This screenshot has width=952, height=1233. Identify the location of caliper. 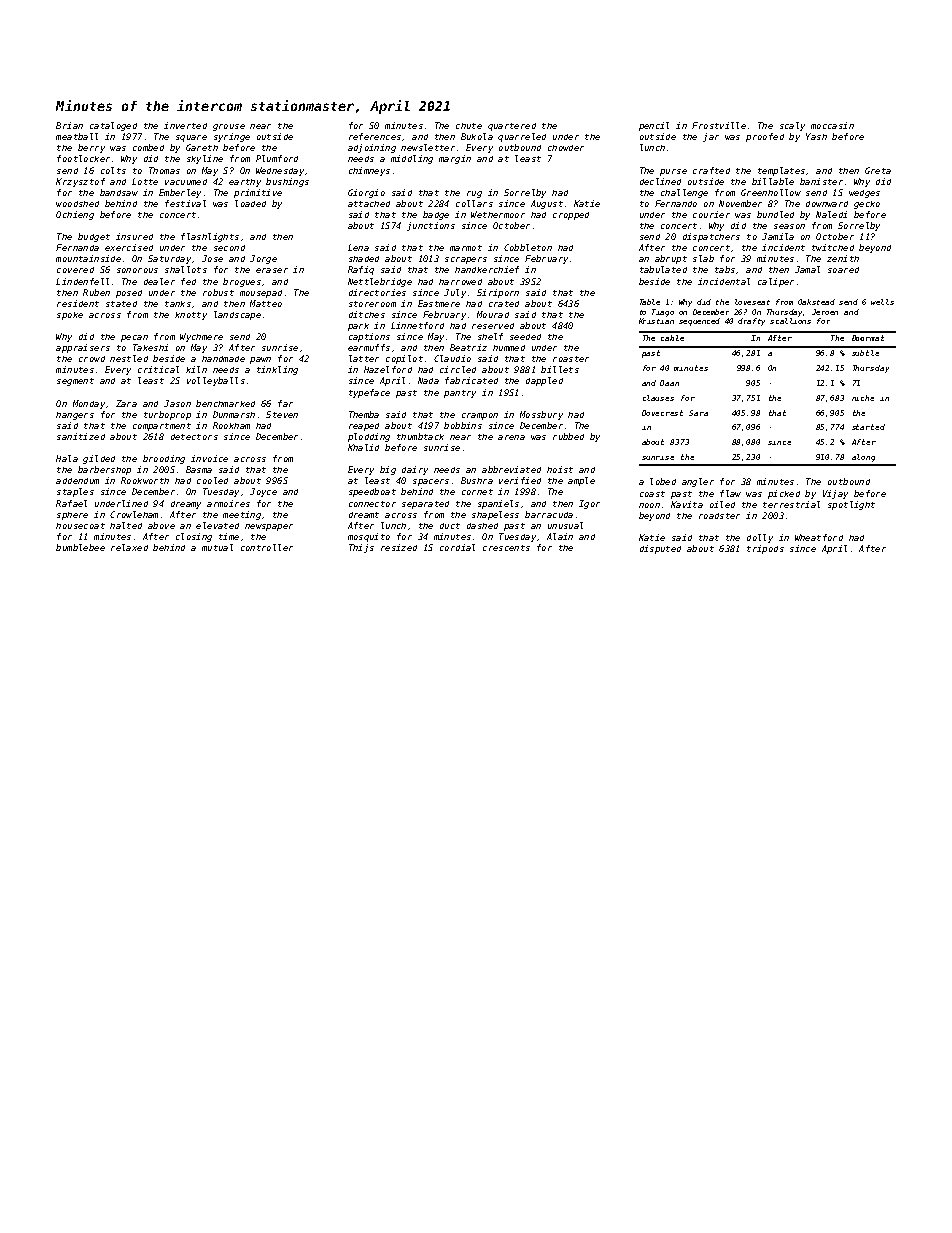
(776, 282).
